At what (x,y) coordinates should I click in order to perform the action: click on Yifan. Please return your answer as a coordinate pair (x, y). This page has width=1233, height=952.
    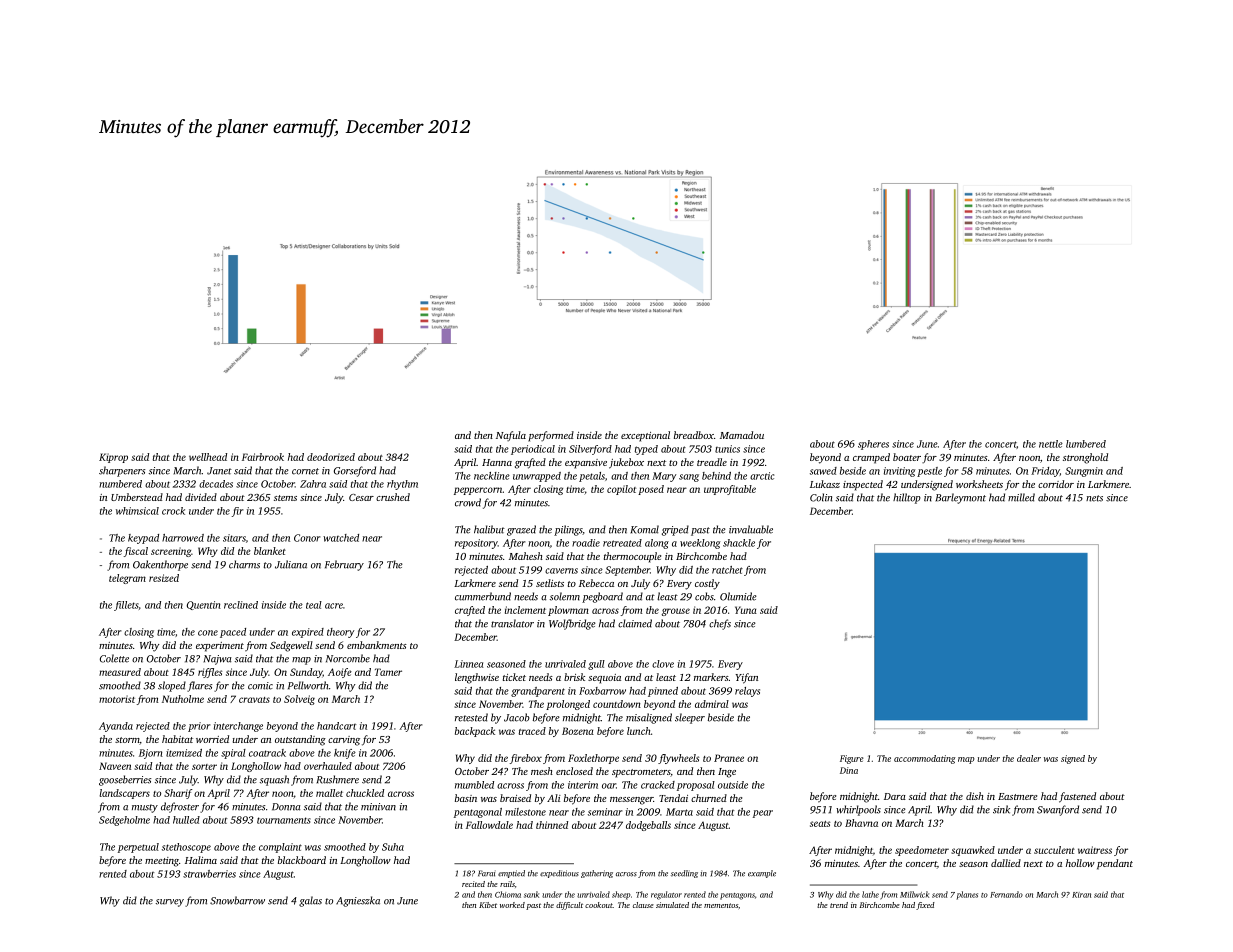
    Looking at the image, I should click on (746, 678).
